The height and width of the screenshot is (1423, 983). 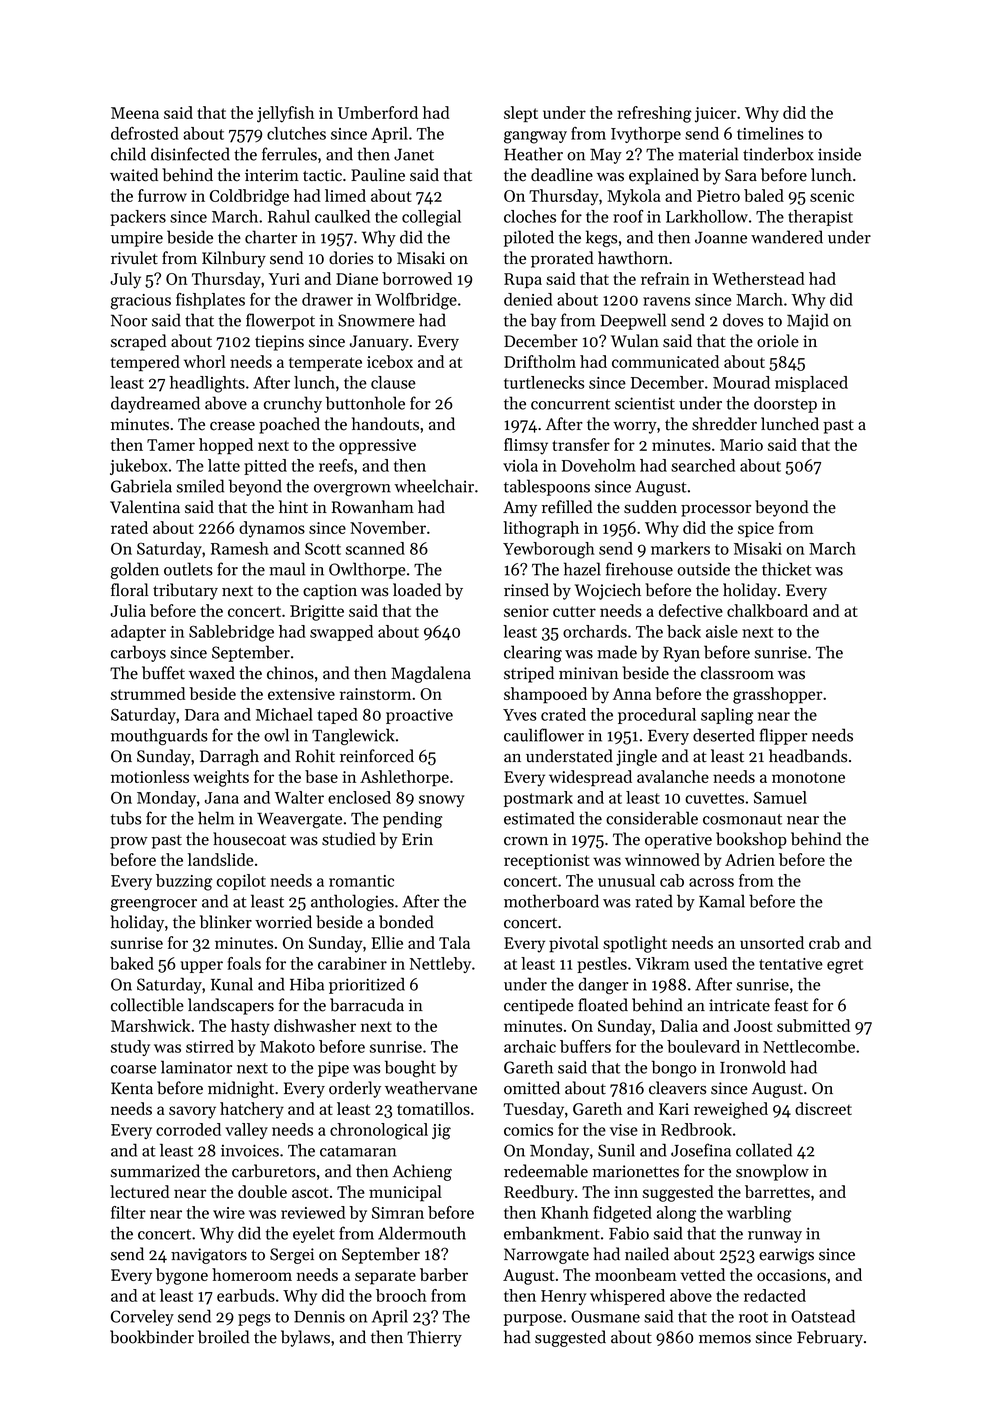 What do you see at coordinates (293, 404) in the screenshot?
I see `crunchy` at bounding box center [293, 404].
